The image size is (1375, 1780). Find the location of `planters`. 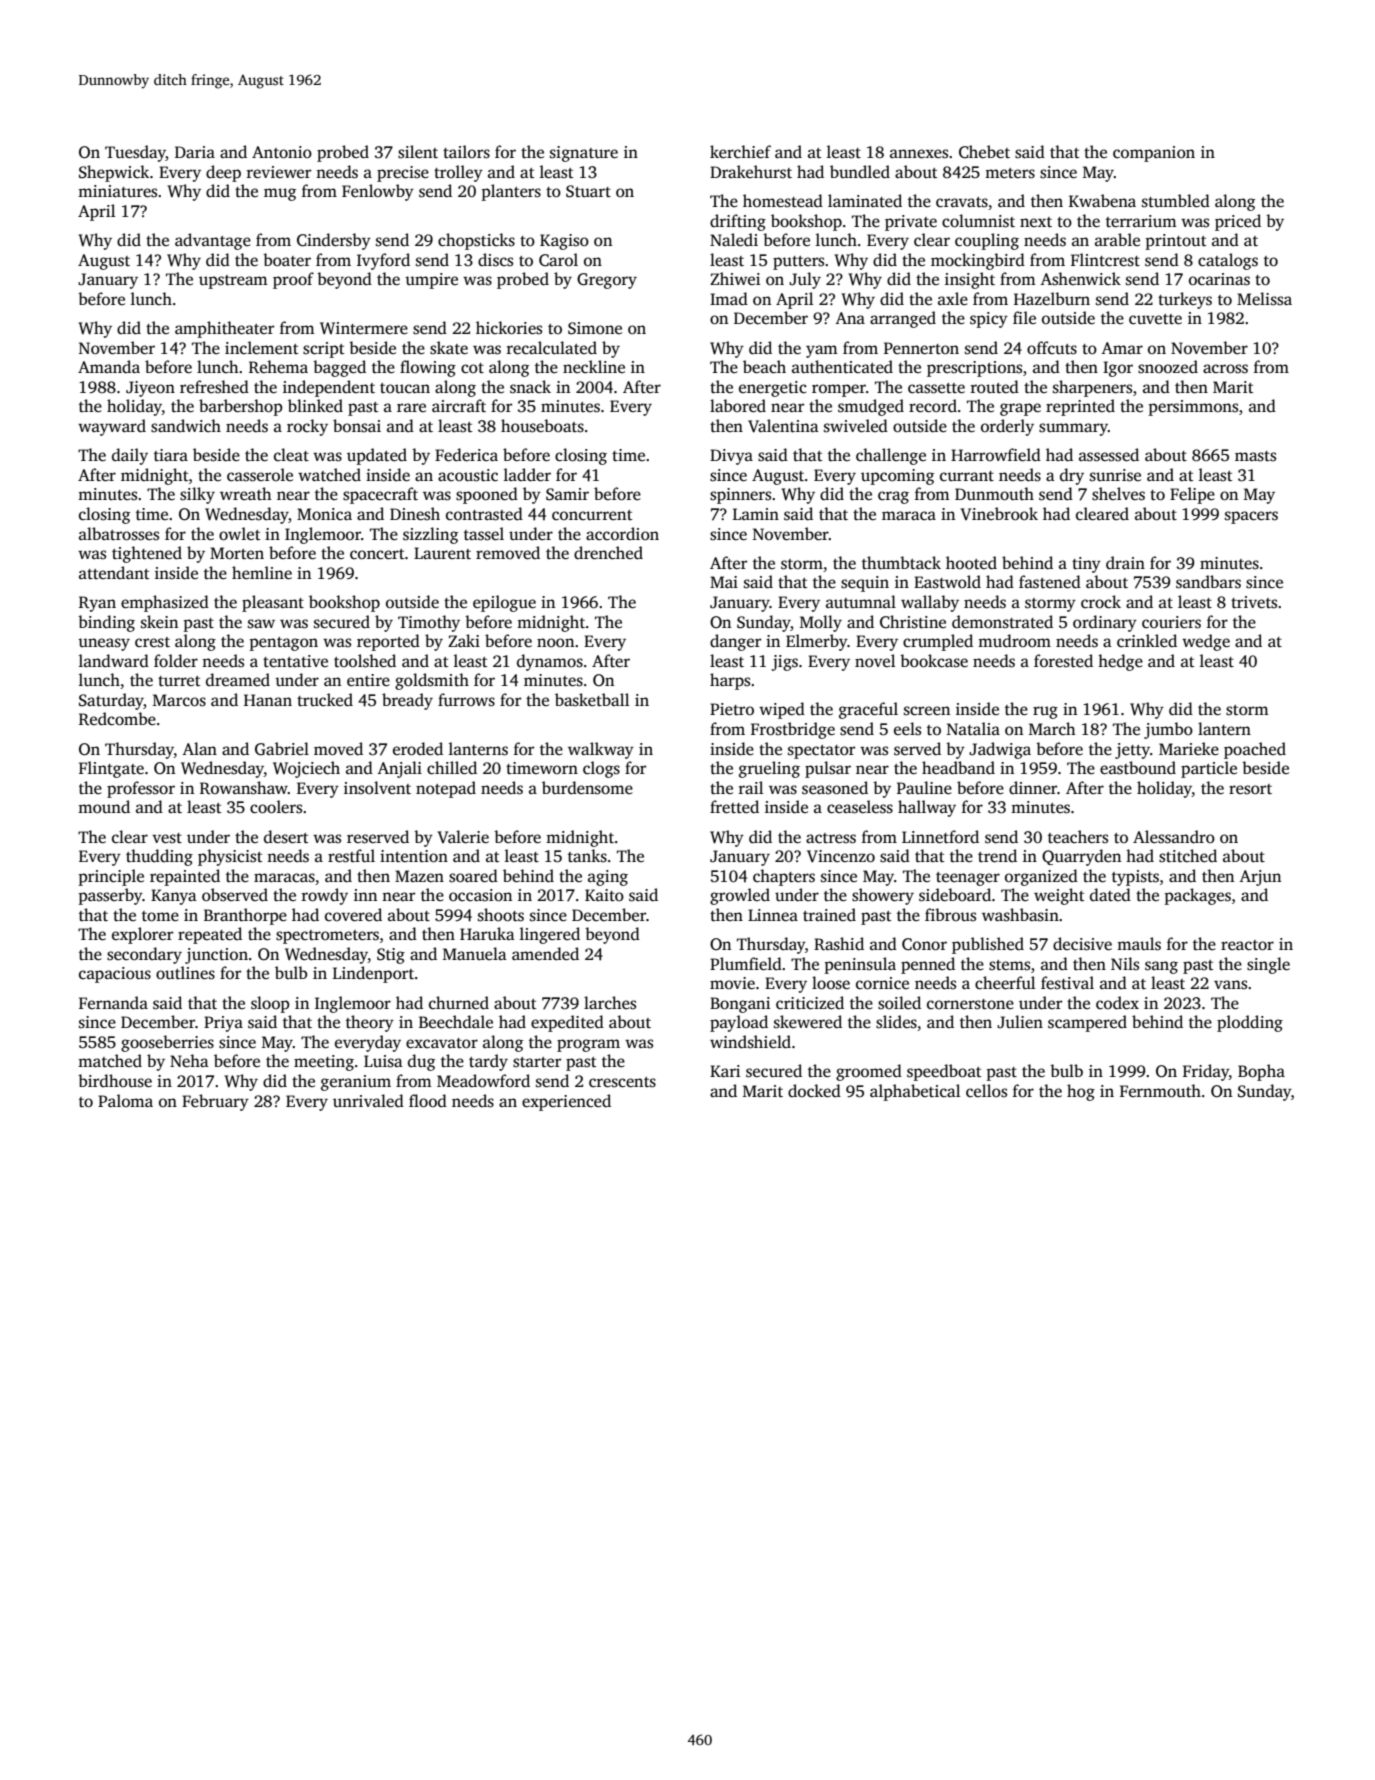

planters is located at coordinates (511, 192).
